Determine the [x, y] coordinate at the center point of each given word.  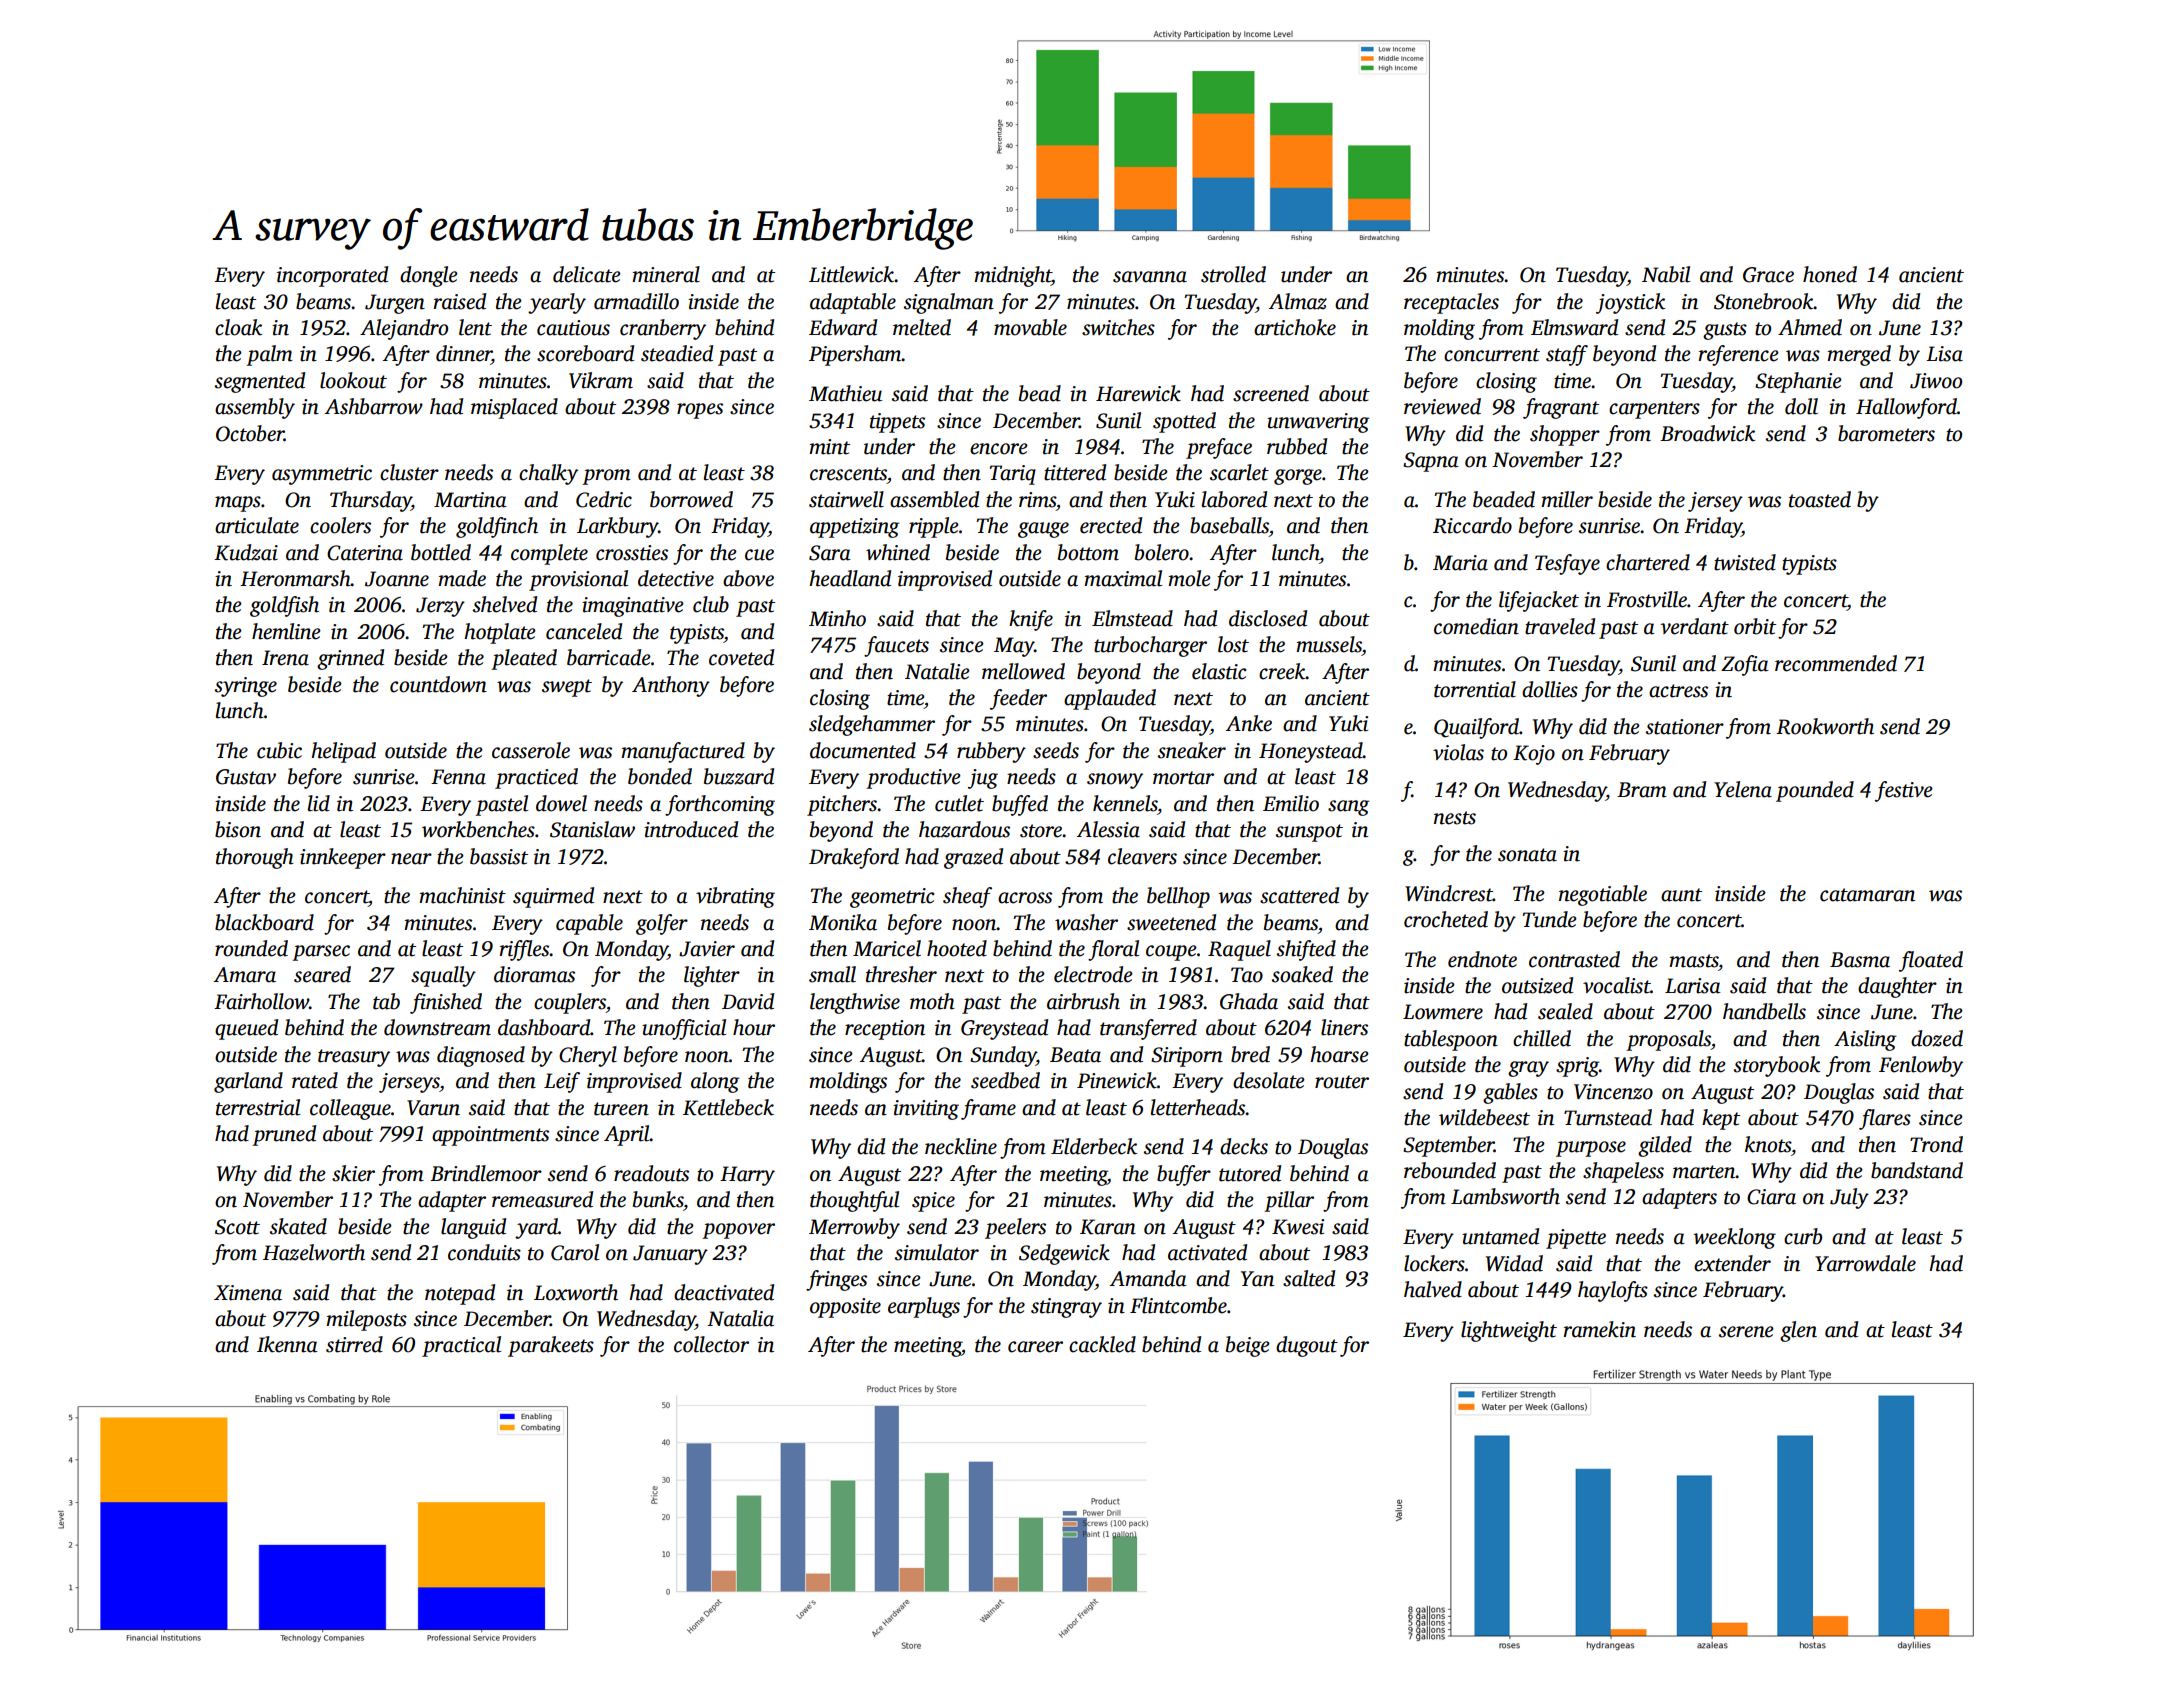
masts [1693, 961]
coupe [1171, 953]
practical [461, 1346]
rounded [251, 948]
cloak [238, 327]
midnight [1013, 276]
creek [1282, 671]
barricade [609, 657]
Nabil [1666, 274]
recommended [1836, 663]
